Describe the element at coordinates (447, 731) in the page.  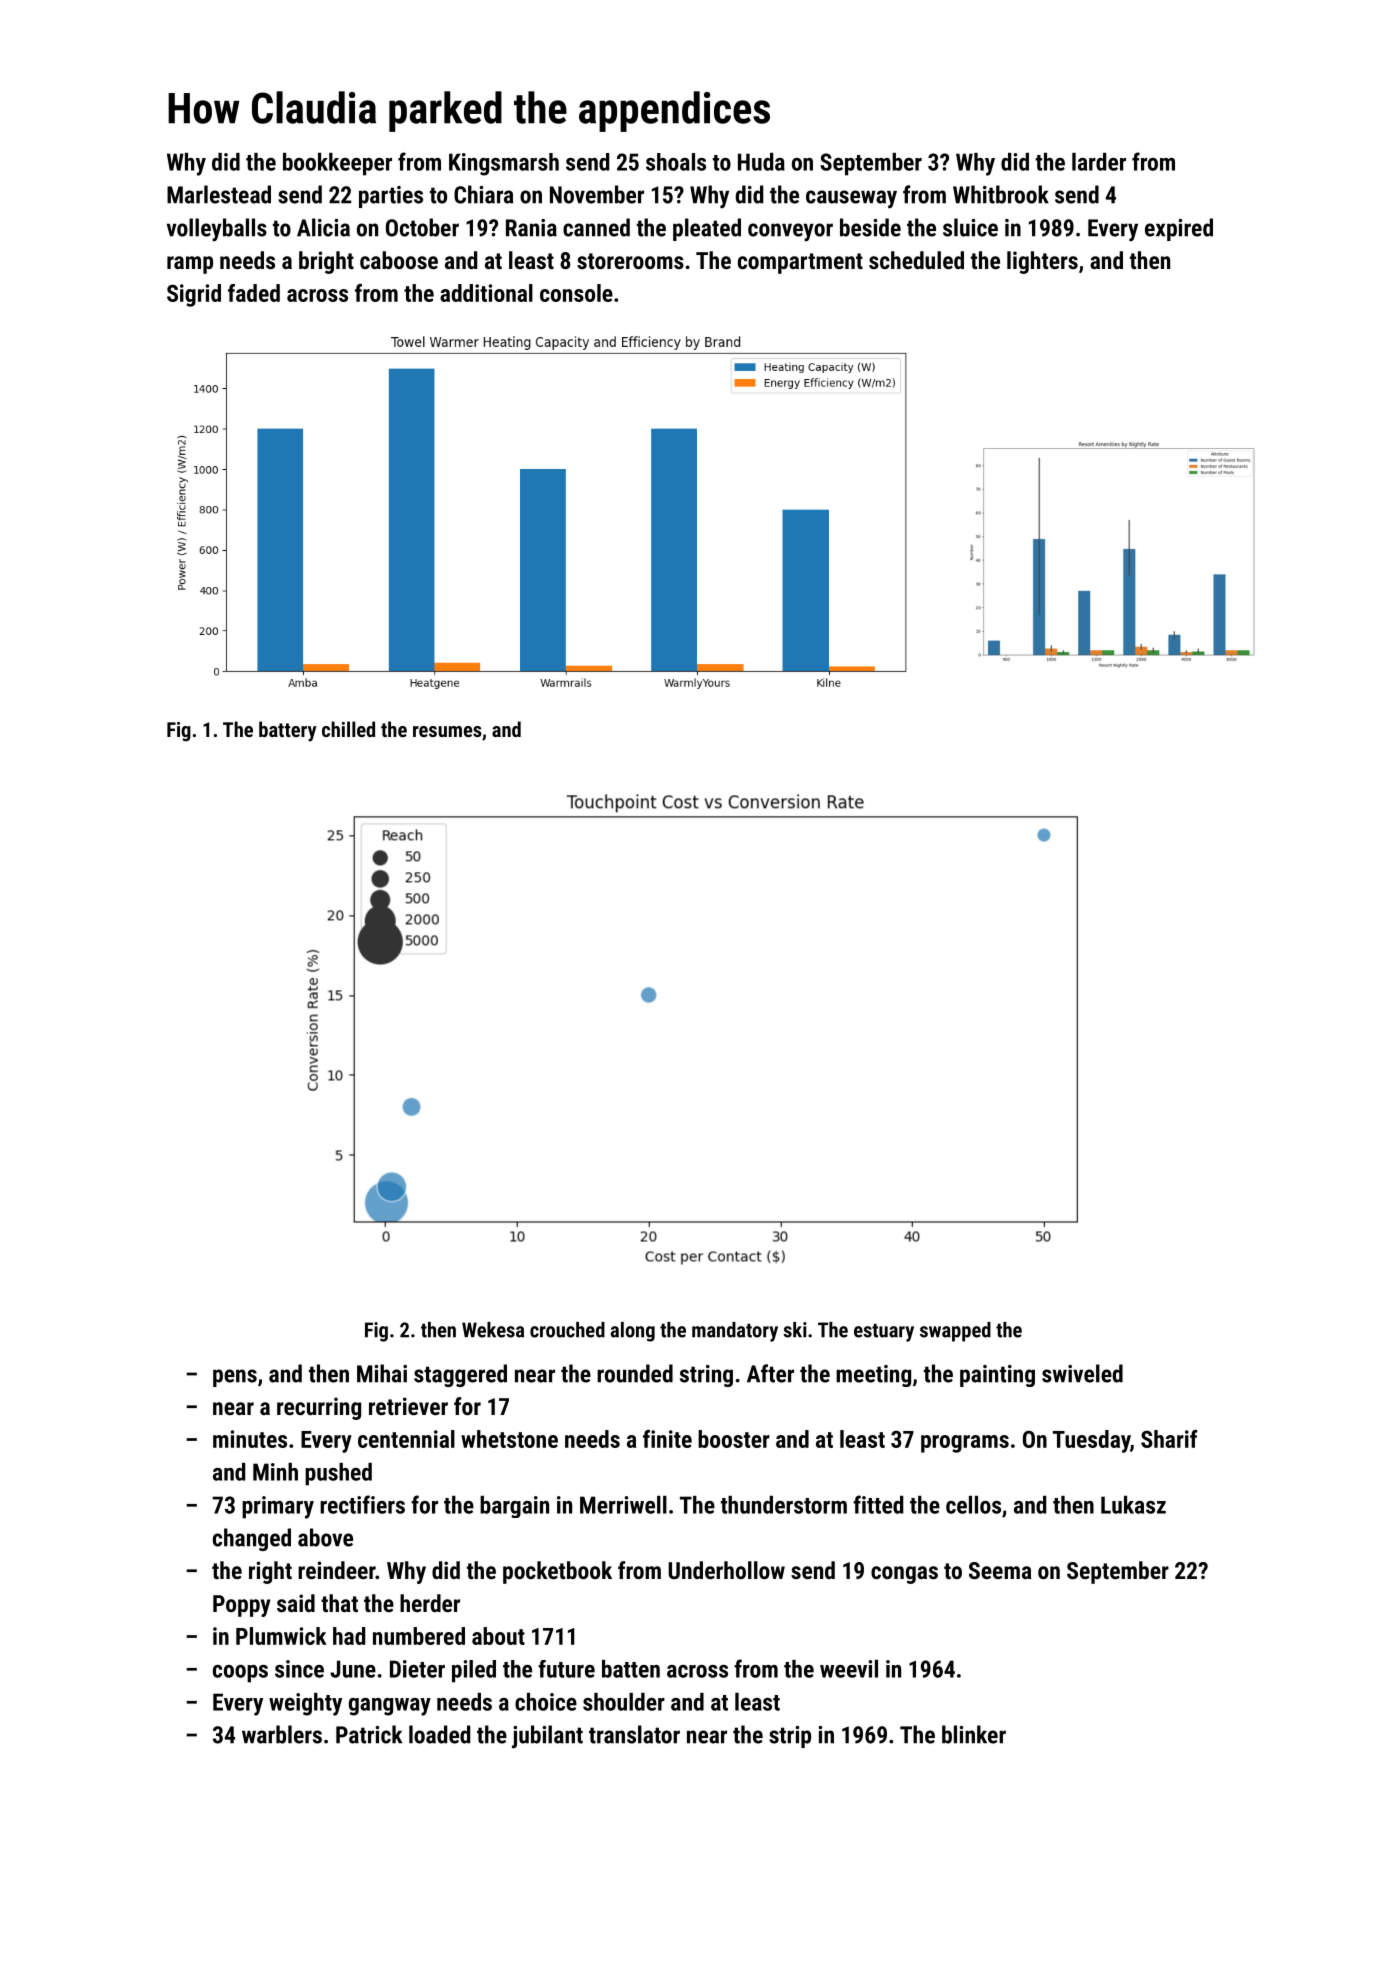
I see `resumes` at that location.
